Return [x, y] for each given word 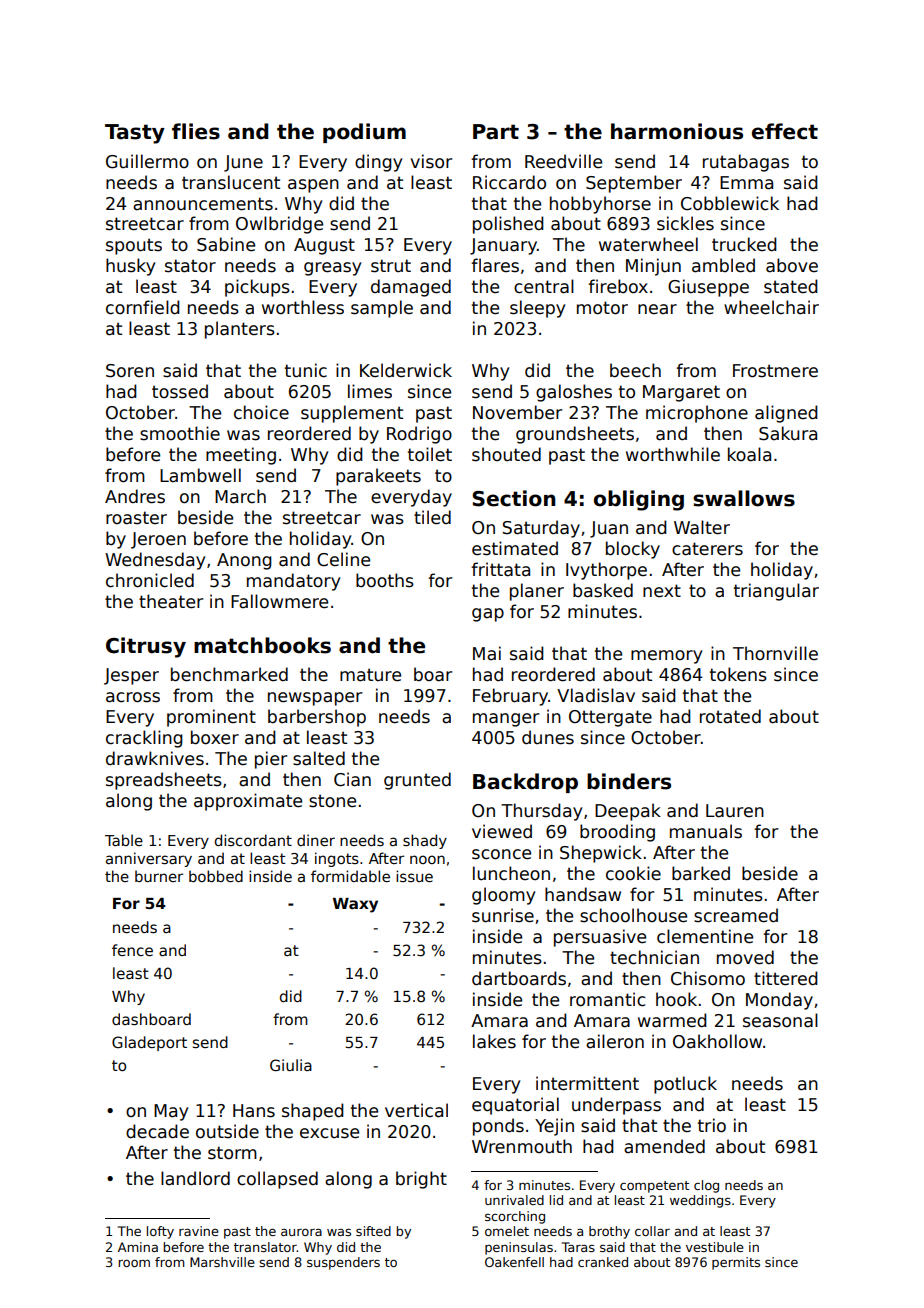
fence [132, 950]
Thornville [775, 653]
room [134, 1263]
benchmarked [229, 674]
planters [240, 330]
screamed [736, 915]
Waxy [355, 905]
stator [190, 266]
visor [431, 161]
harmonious [677, 131]
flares [495, 265]
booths [385, 580]
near [657, 309]
